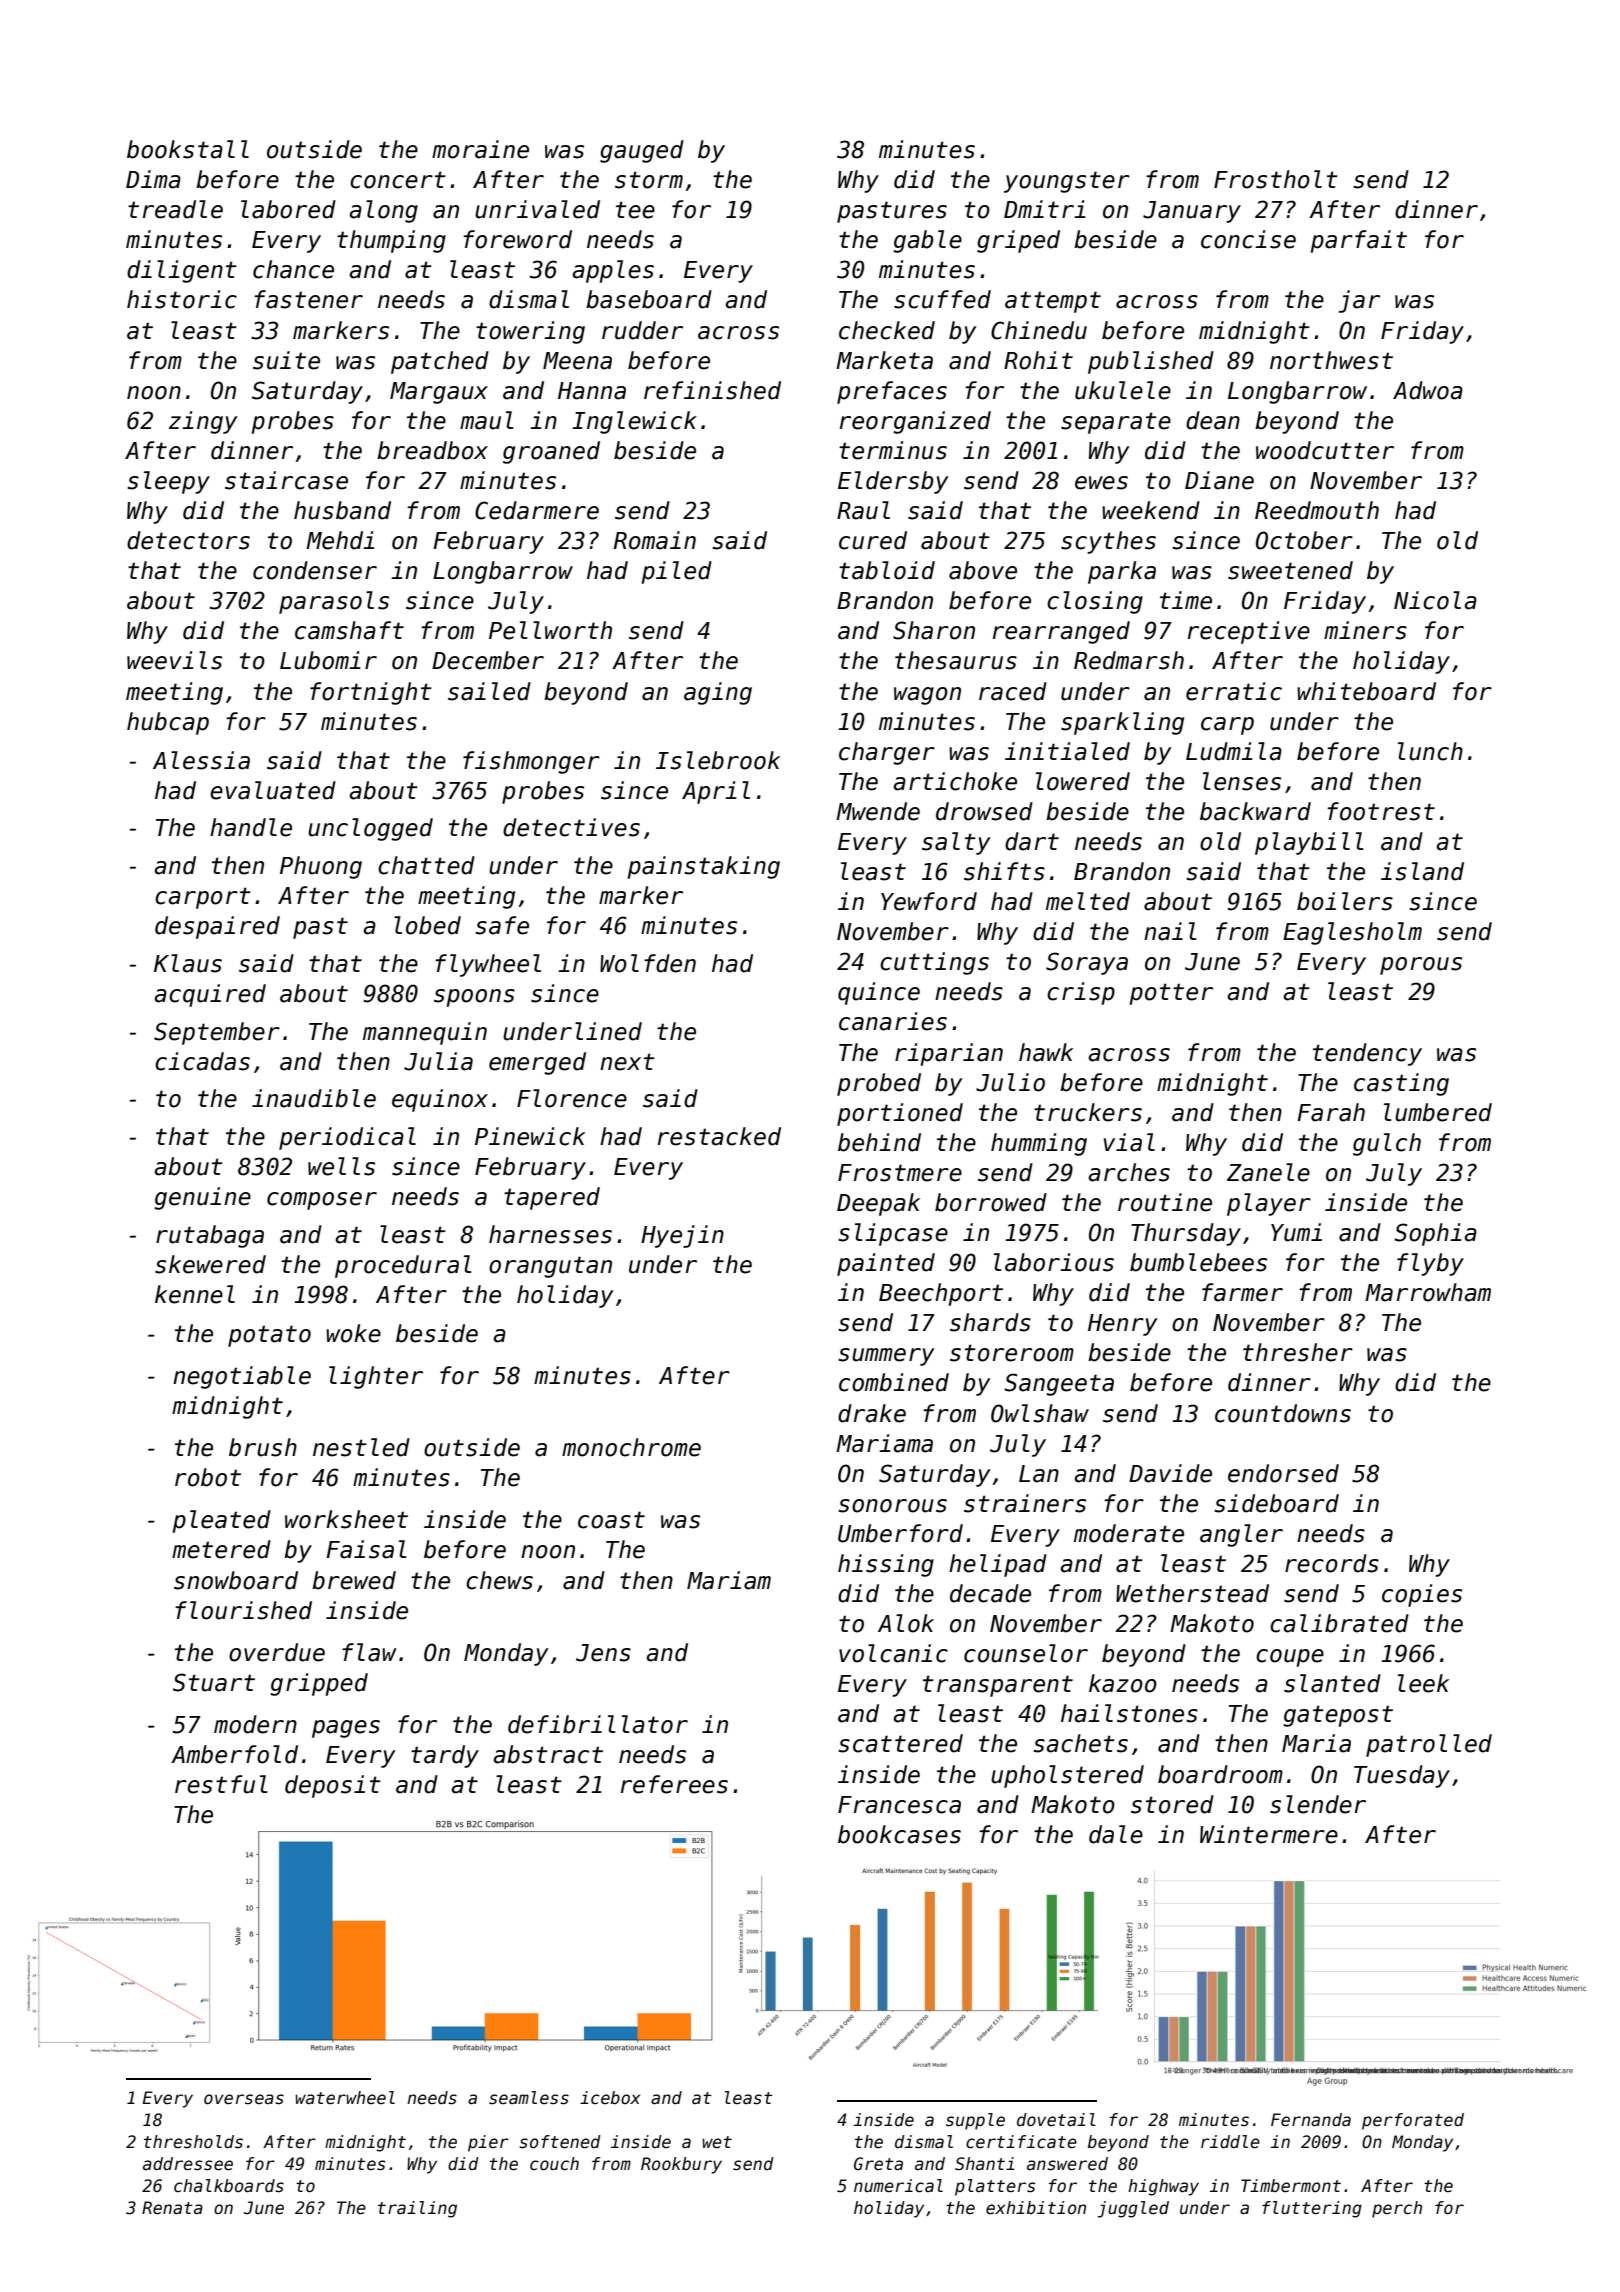 This screenshot has width=1620, height=2292. I want to click on parfait, so click(1359, 241).
